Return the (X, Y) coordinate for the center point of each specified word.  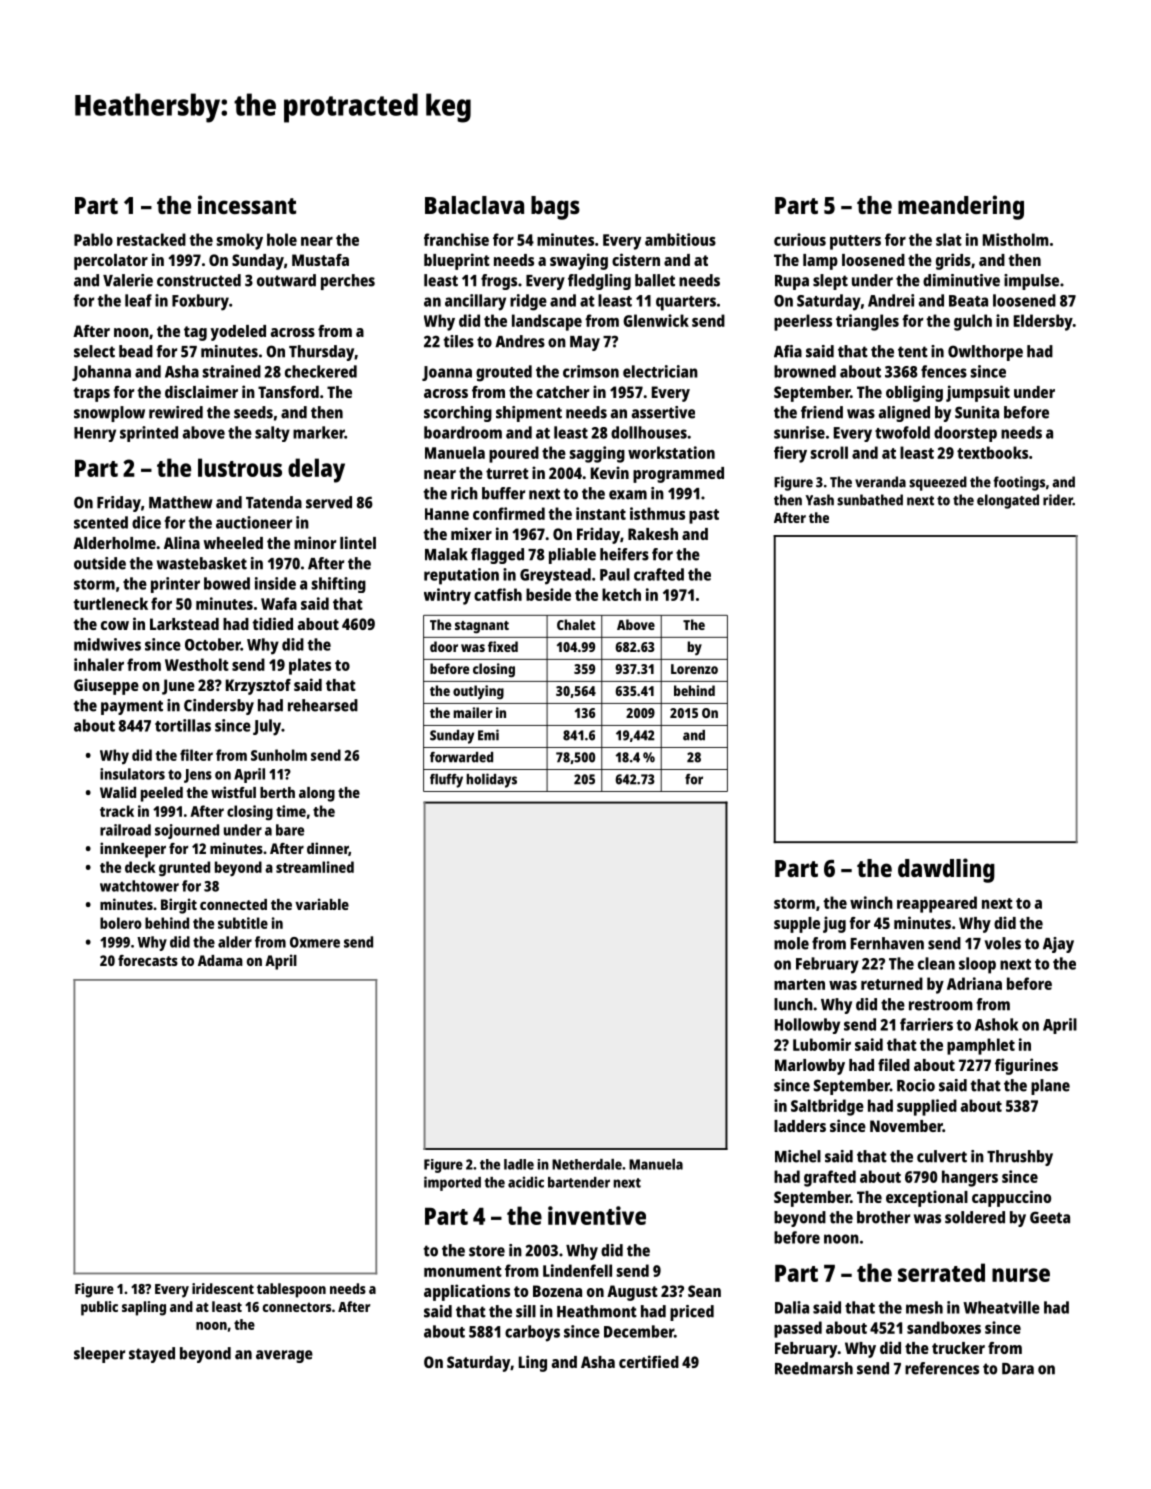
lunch (793, 1004)
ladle (519, 1164)
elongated (1008, 501)
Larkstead (184, 624)
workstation (671, 452)
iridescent (223, 1288)
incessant (247, 204)
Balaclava (474, 205)
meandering (961, 207)
